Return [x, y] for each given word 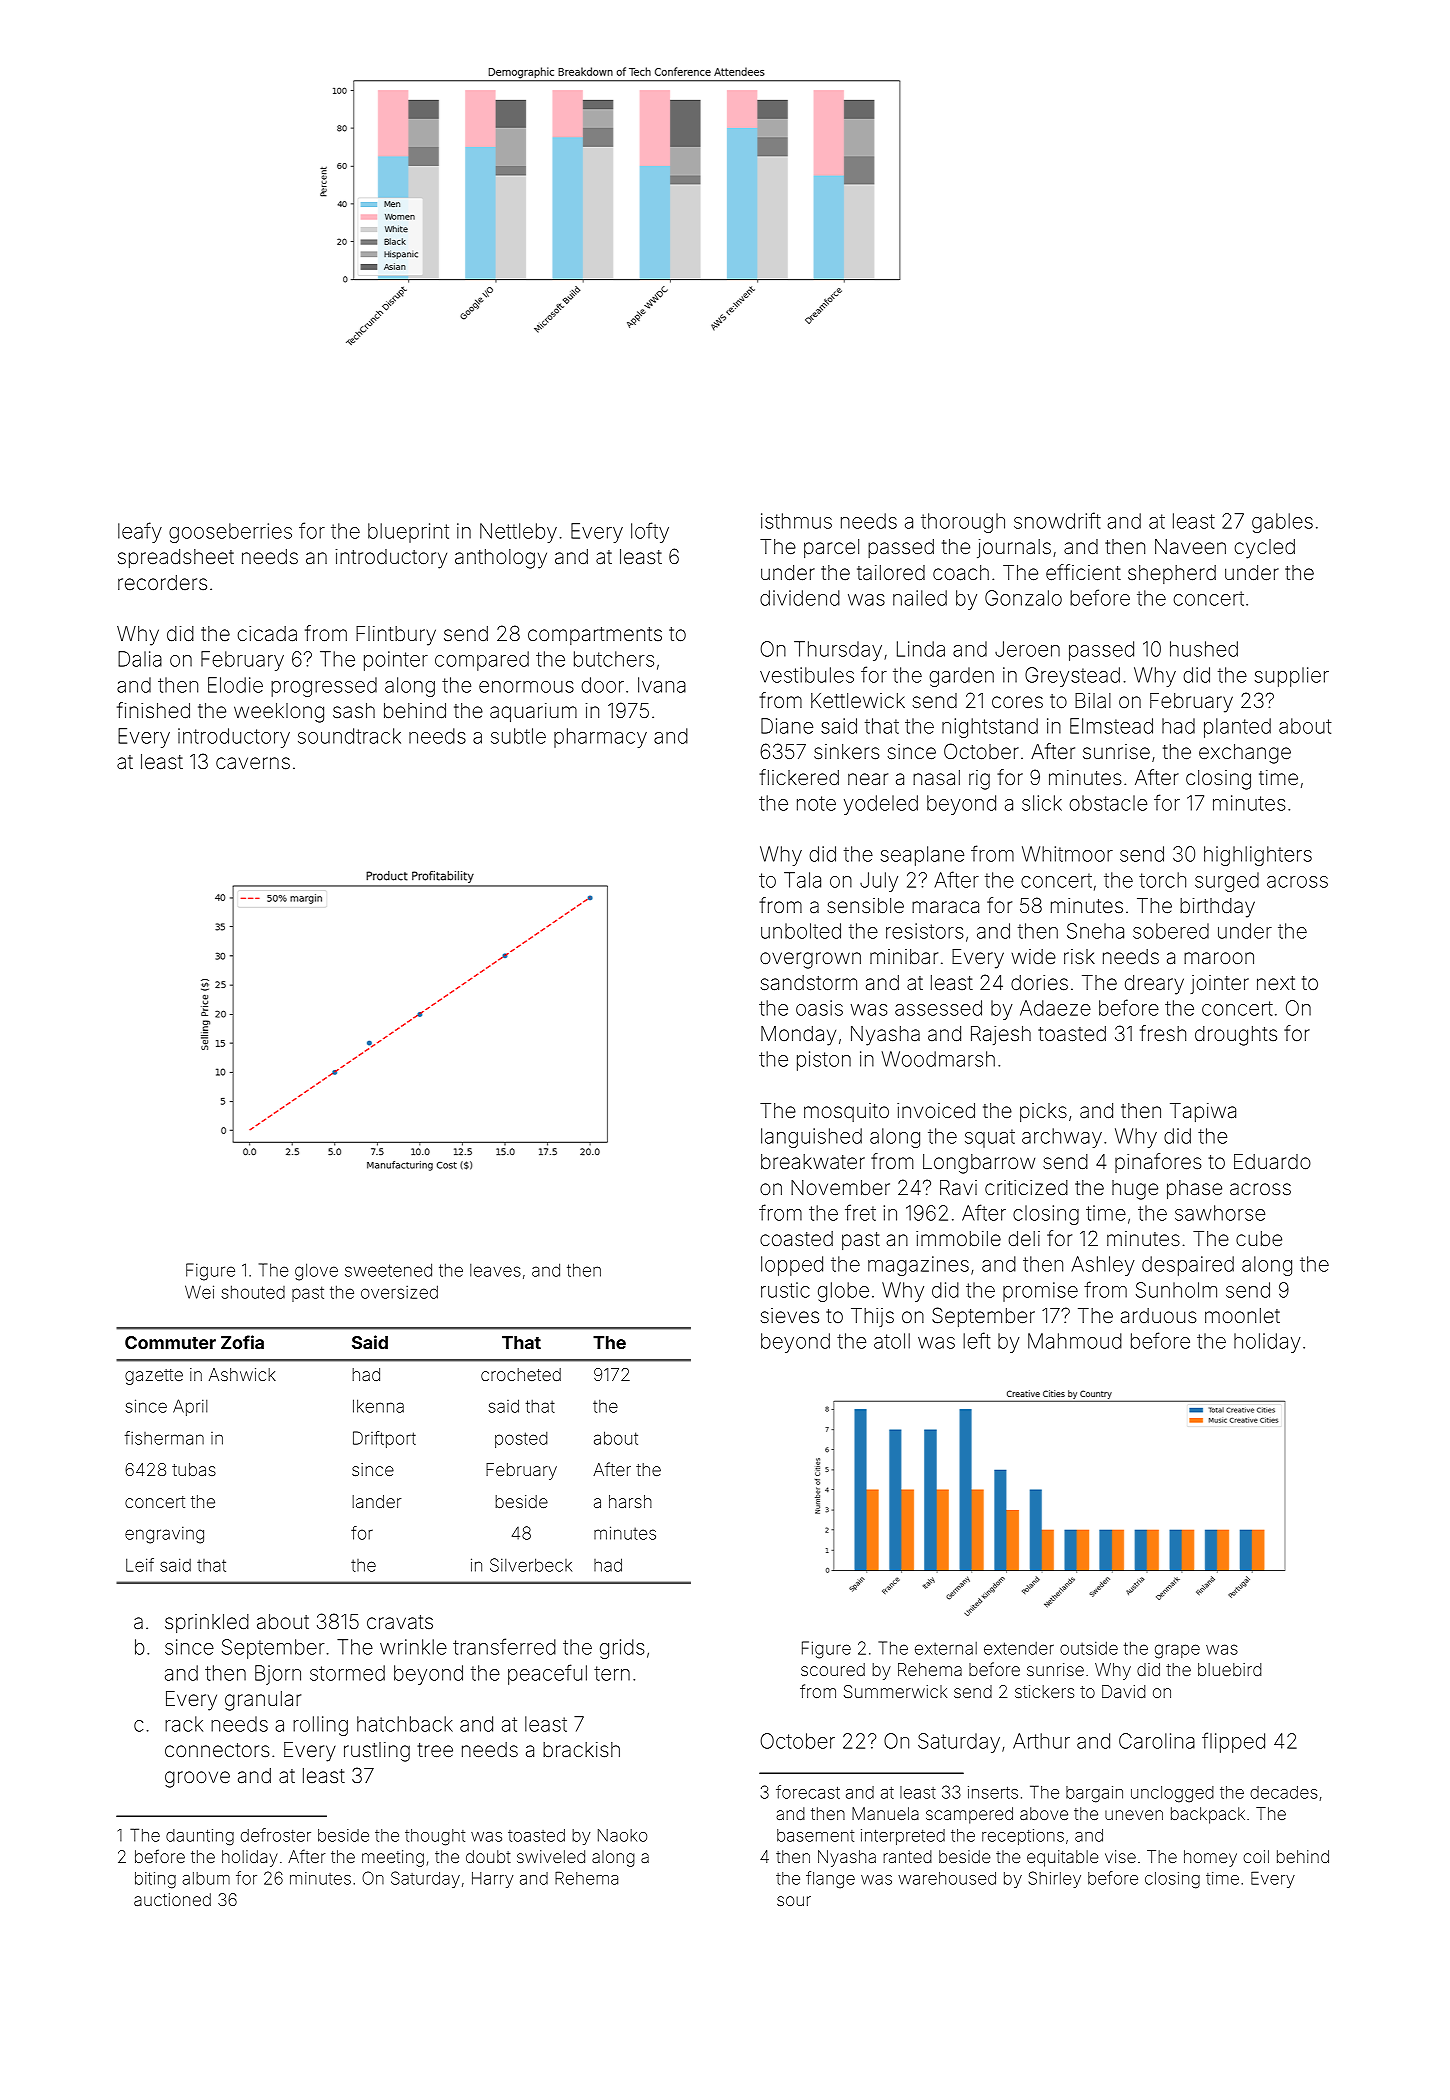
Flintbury [396, 636]
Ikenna [378, 1406]
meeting [393, 1858]
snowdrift [1057, 520]
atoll [892, 1341]
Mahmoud [1075, 1341]
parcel [831, 548]
